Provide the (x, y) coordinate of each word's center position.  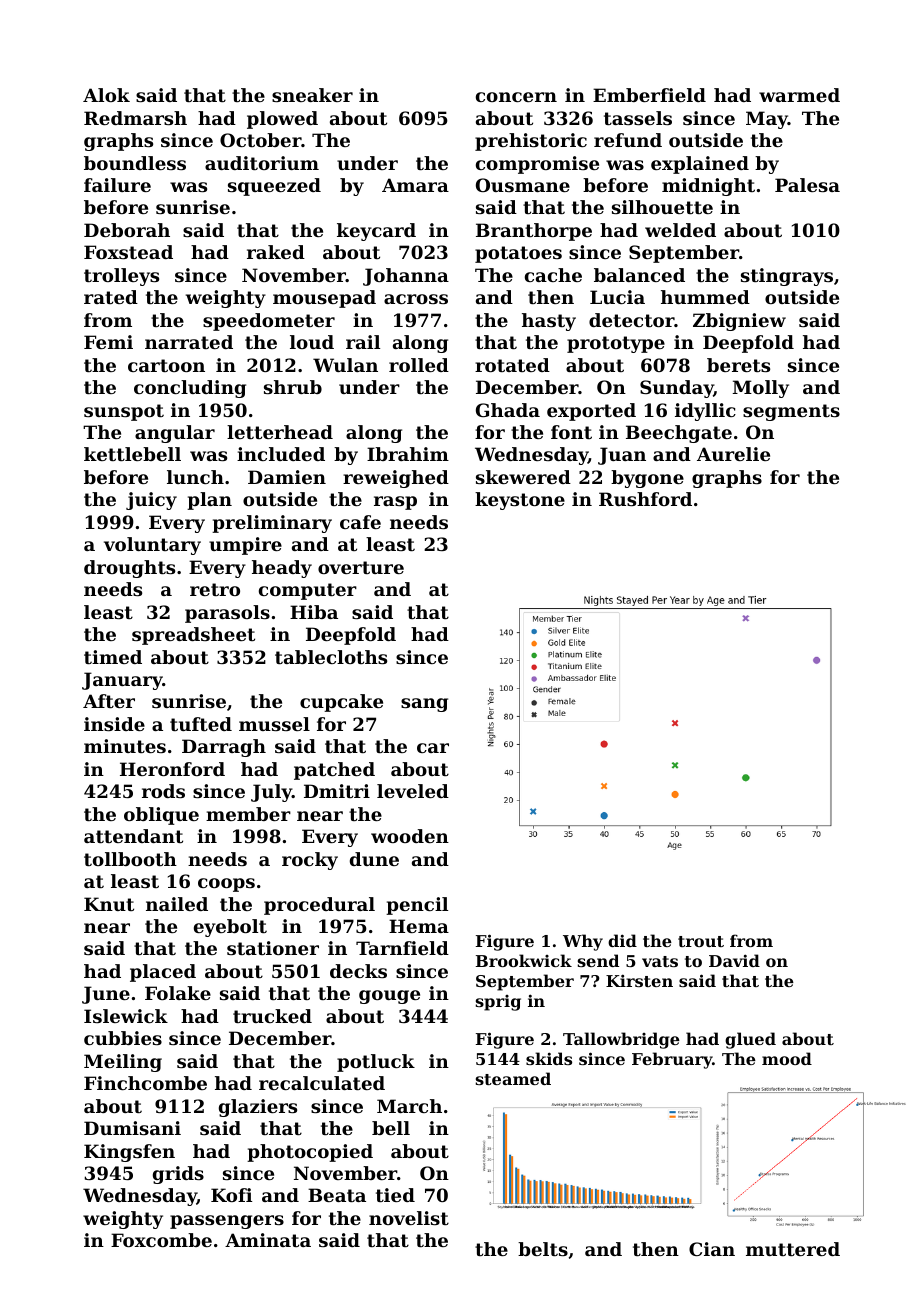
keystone (520, 501)
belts (543, 1249)
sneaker (312, 95)
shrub (293, 387)
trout (701, 941)
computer (308, 591)
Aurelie (733, 454)
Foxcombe (161, 1240)
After (109, 701)
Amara (415, 185)
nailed (177, 904)
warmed (799, 95)
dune (374, 859)
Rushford (645, 499)
